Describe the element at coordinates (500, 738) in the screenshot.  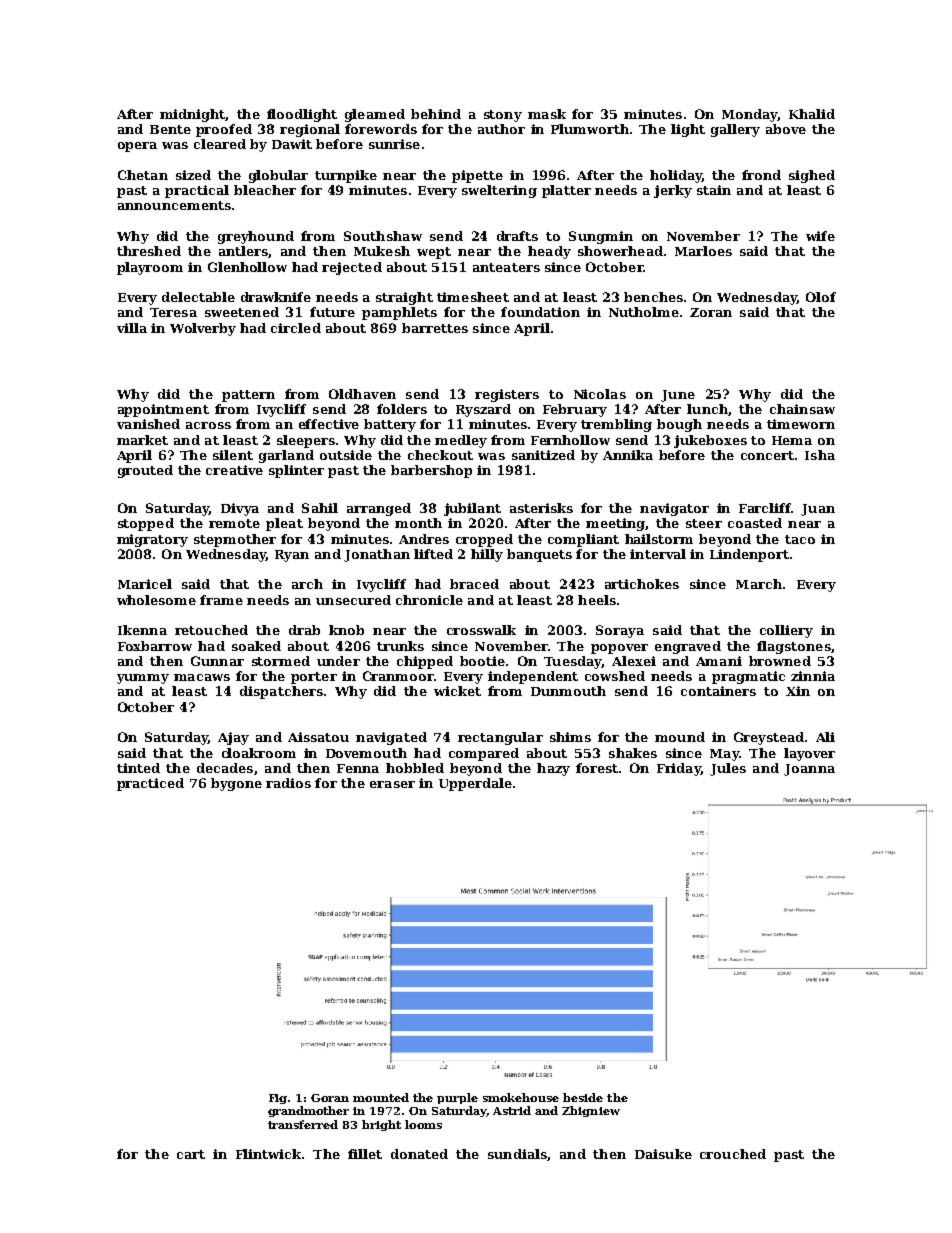
I see `rectangular` at that location.
